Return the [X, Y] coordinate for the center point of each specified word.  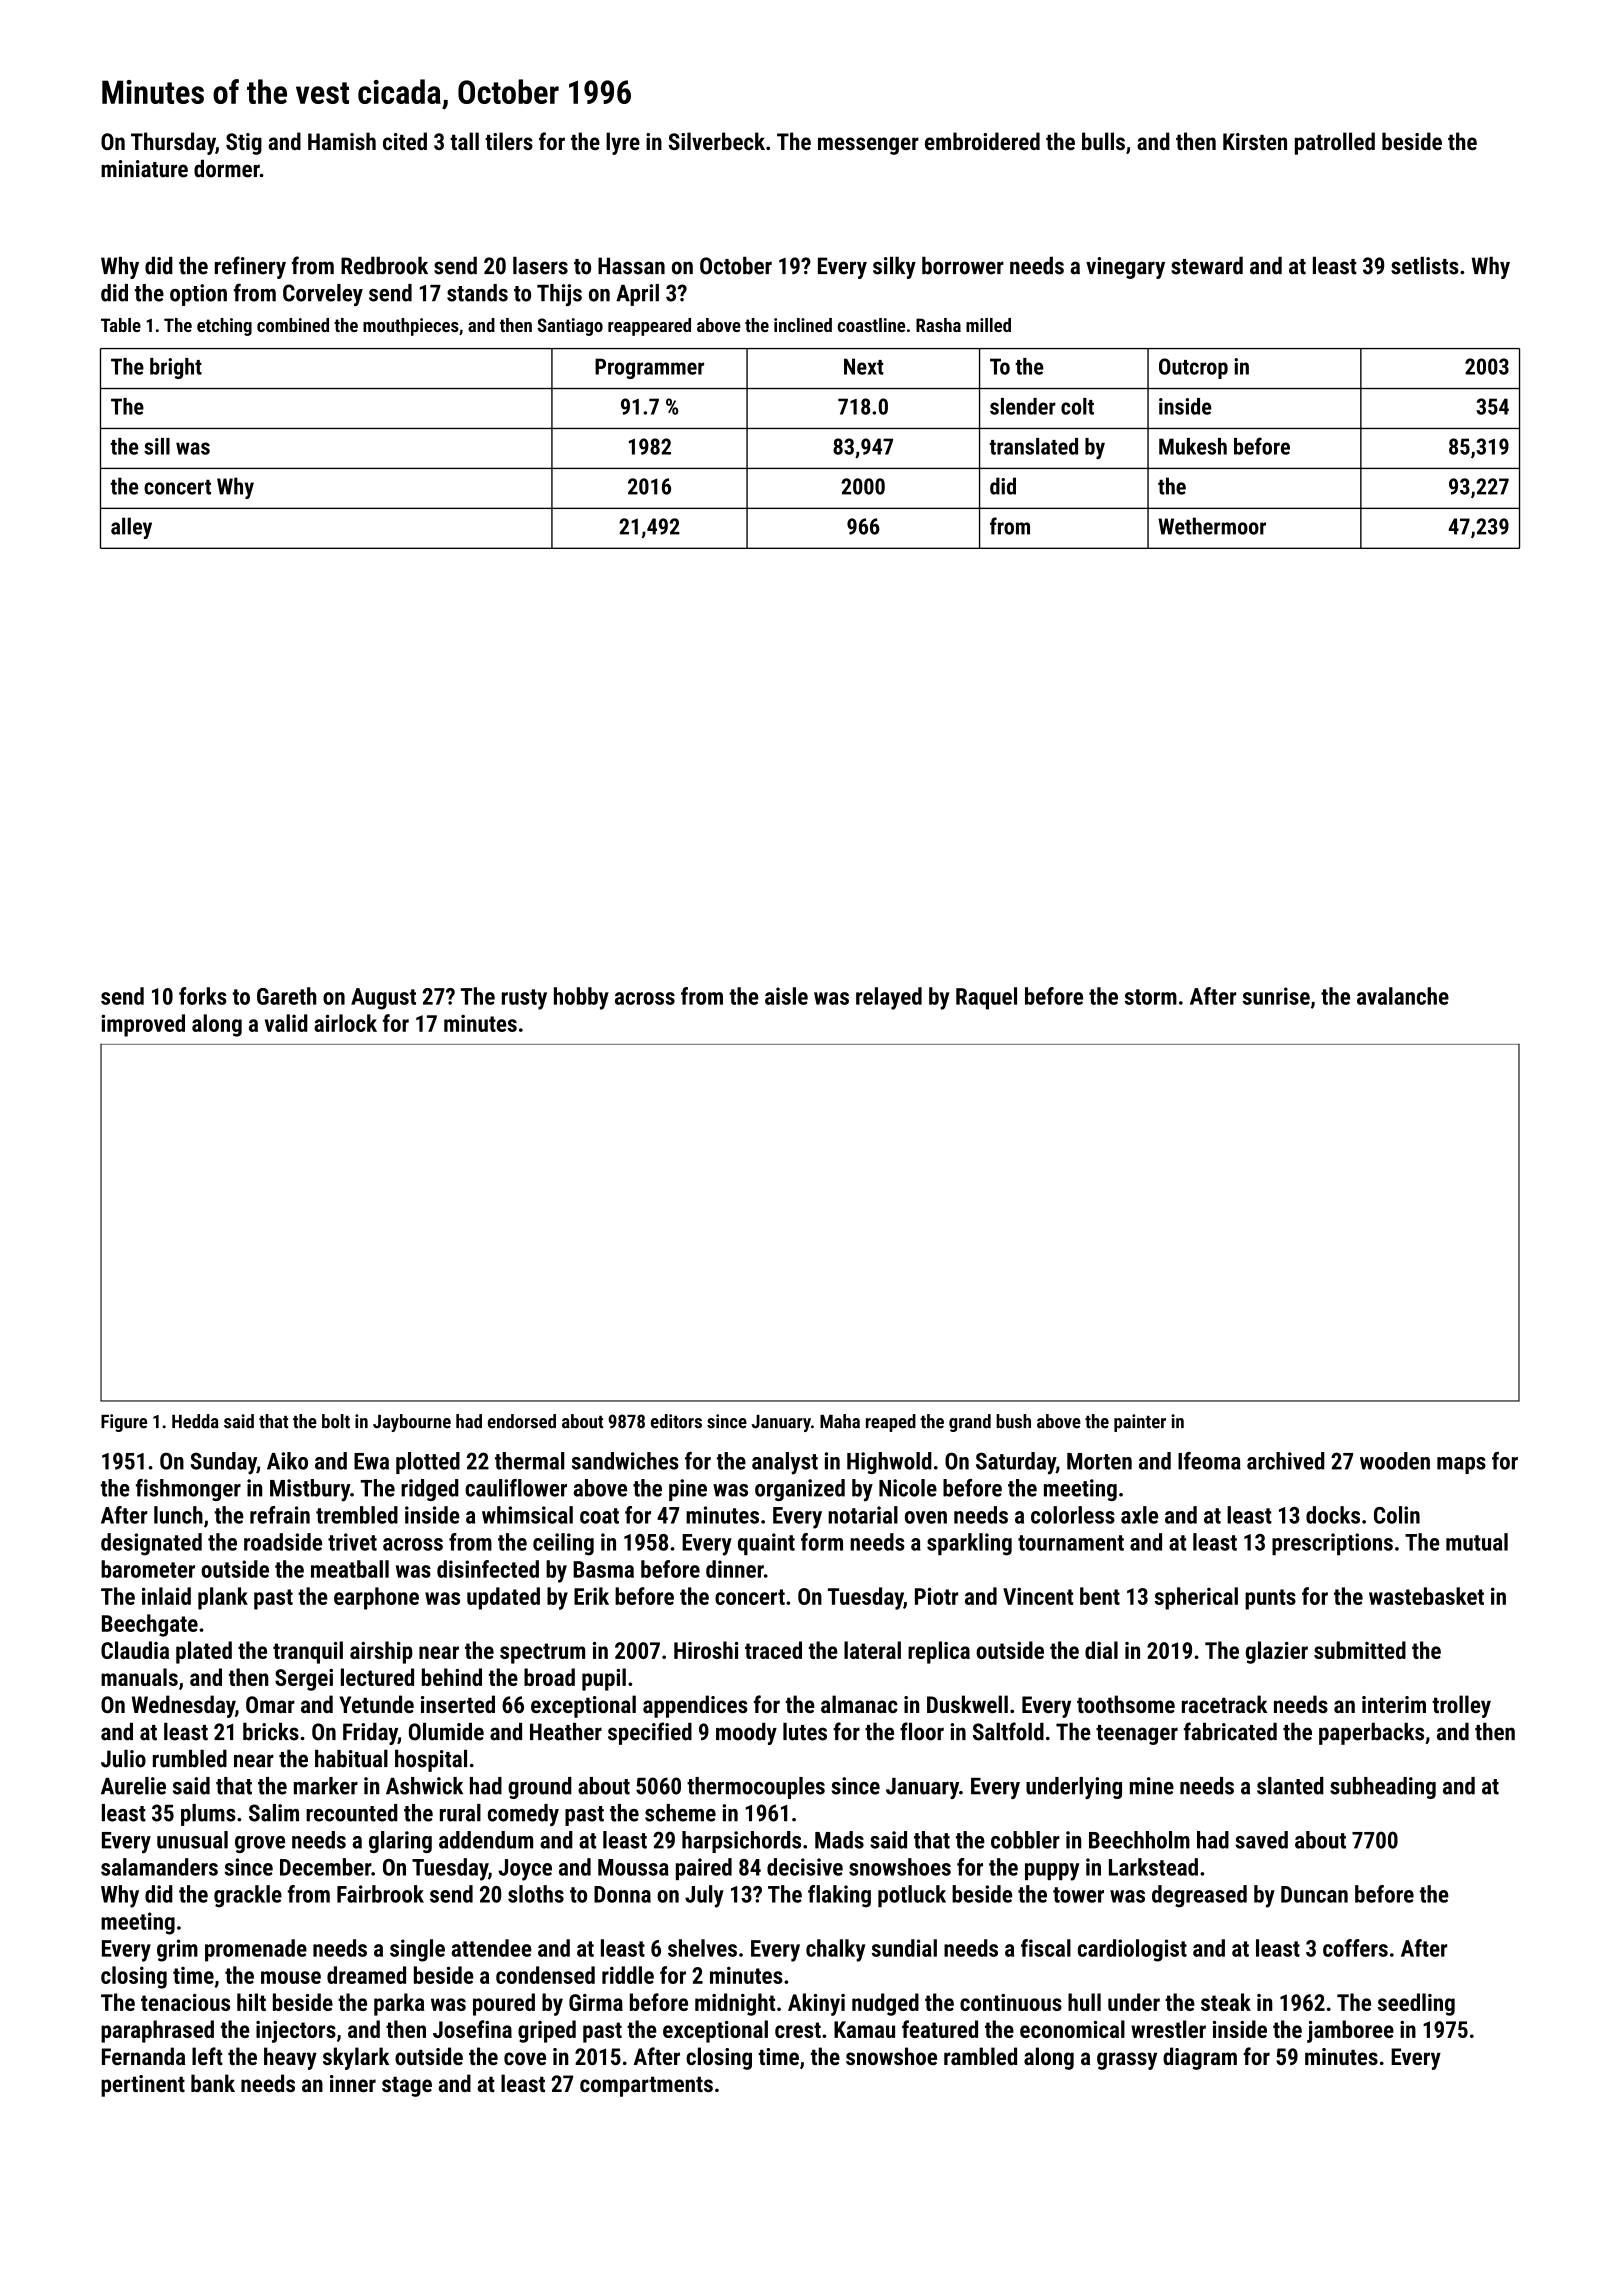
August [383, 999]
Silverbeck [716, 141]
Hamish [342, 141]
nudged [885, 2004]
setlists [1425, 266]
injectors [296, 2032]
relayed [889, 998]
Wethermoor [1212, 526]
